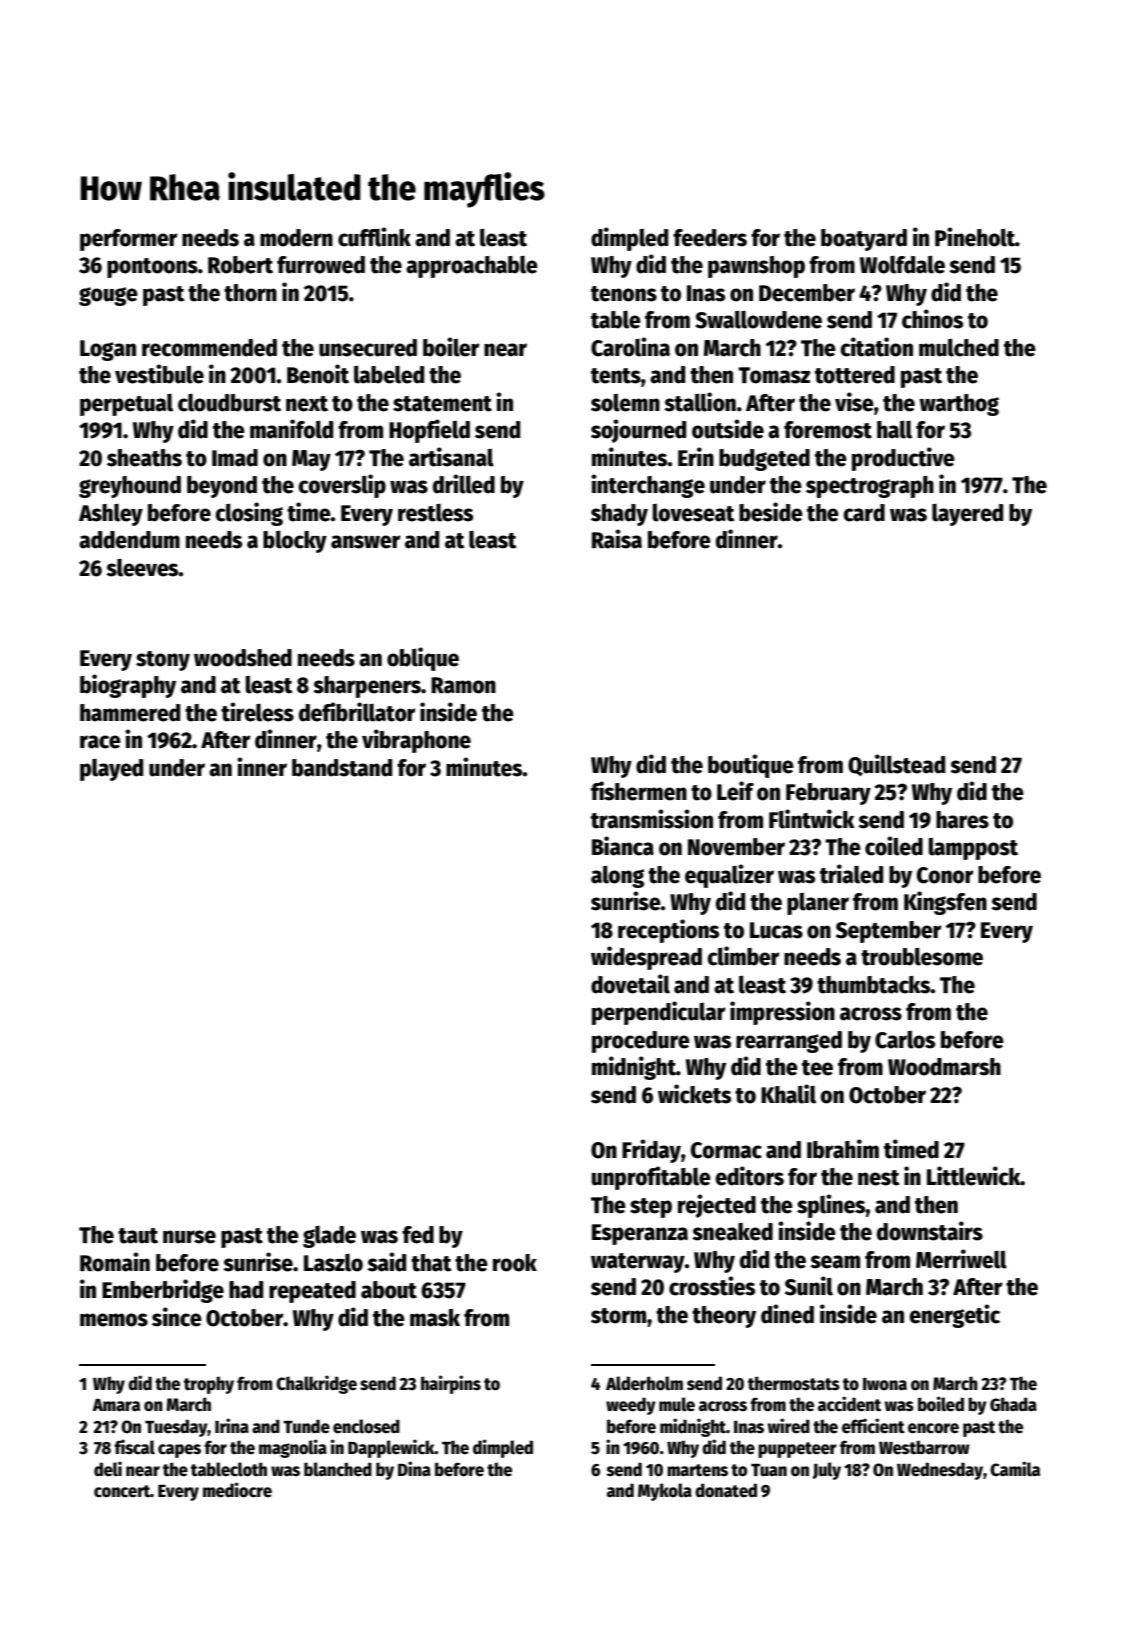 This screenshot has height=1636, width=1129. Describe the element at coordinates (624, 294) in the screenshot. I see `tenons` at that location.
